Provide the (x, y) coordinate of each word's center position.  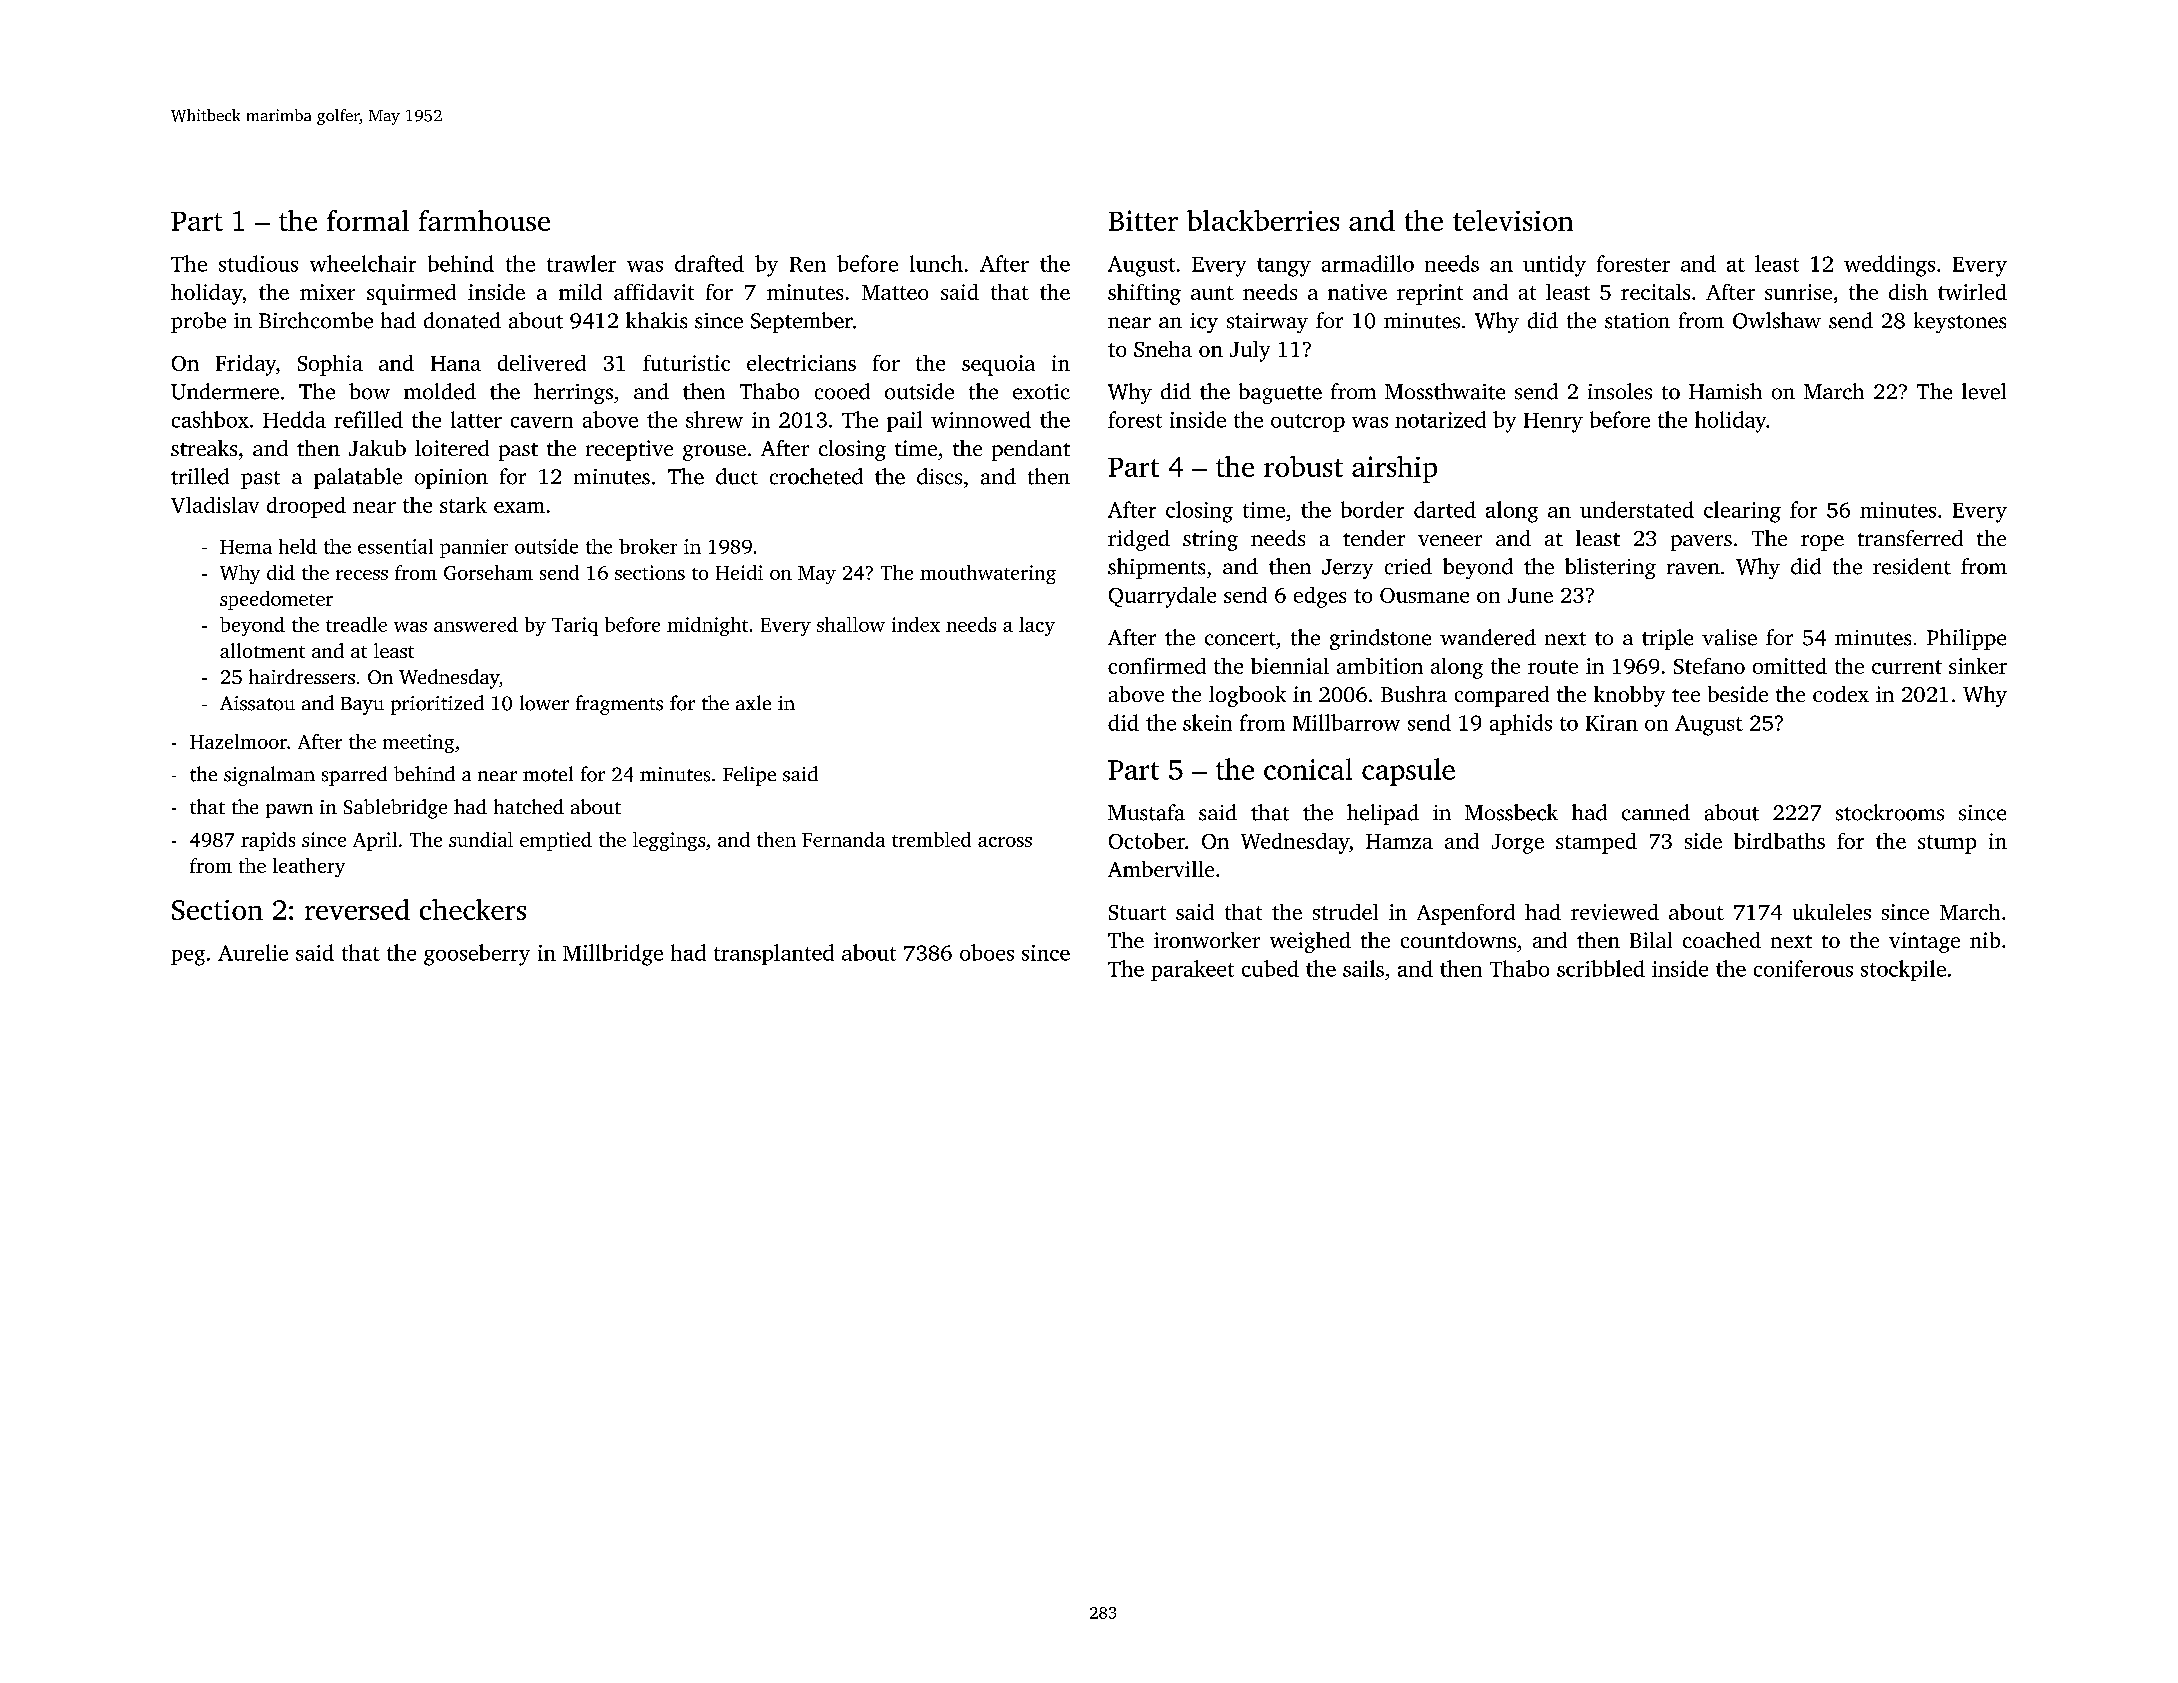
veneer (1450, 540)
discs (939, 476)
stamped (1596, 843)
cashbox (210, 419)
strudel (1345, 912)
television (1513, 220)
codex (1841, 694)
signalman (269, 776)
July (1250, 351)
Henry (1553, 423)
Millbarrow (1346, 722)
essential (395, 546)
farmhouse (484, 220)
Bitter (1143, 220)
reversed (357, 909)
